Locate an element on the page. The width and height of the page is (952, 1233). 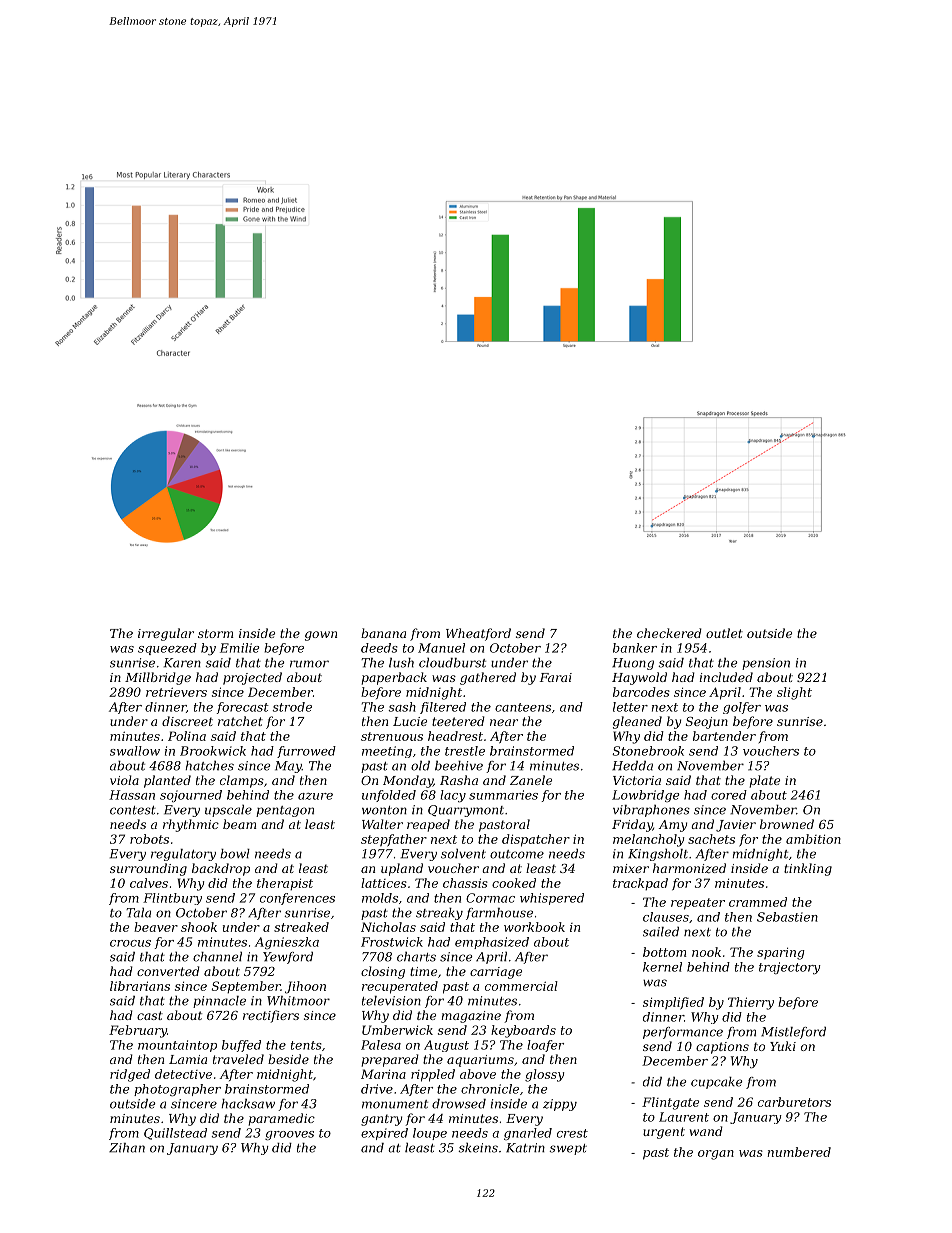
hacksaw is located at coordinates (248, 1104).
